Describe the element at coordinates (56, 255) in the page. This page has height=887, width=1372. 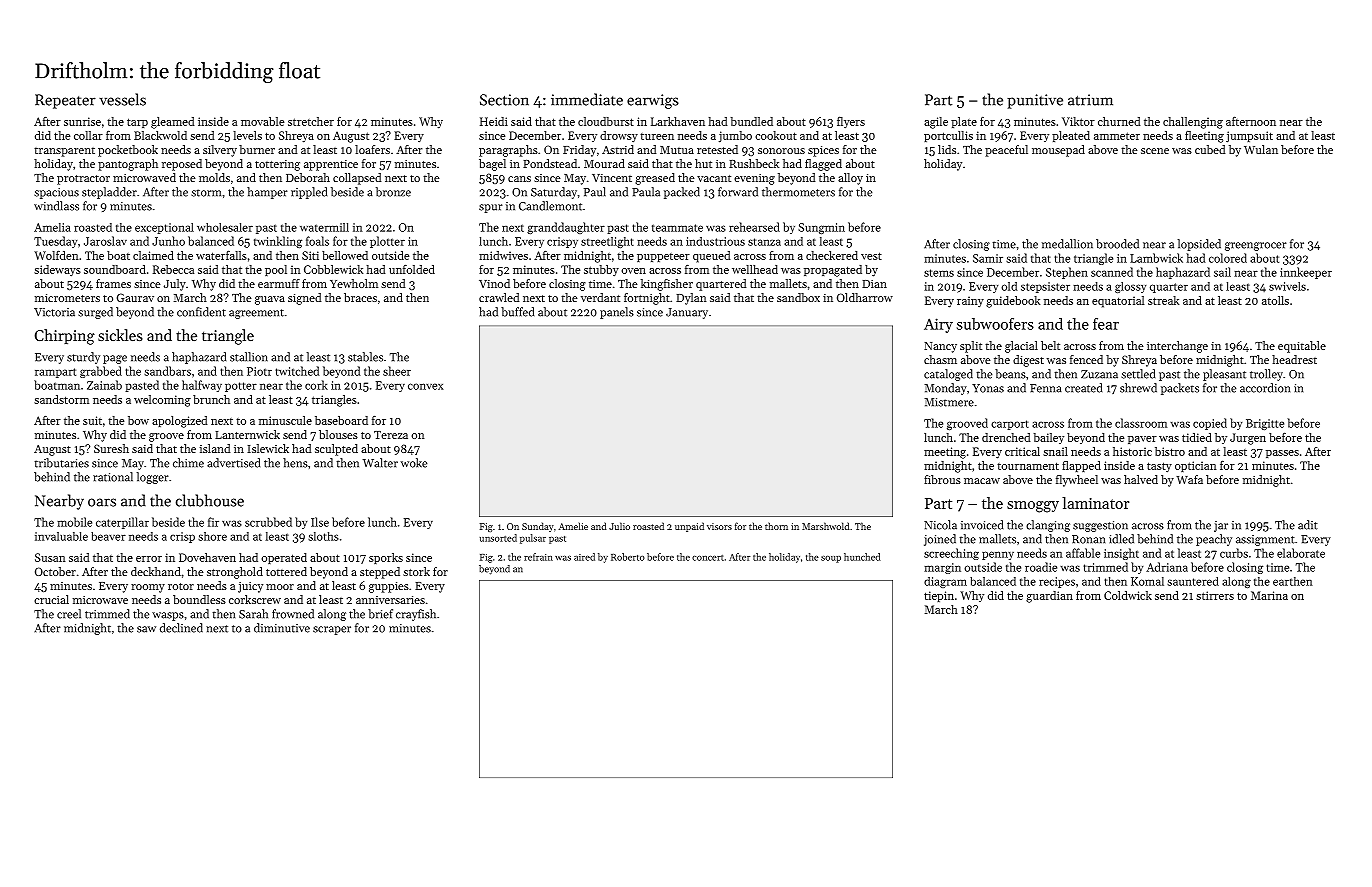
I see `Wolfden` at that location.
